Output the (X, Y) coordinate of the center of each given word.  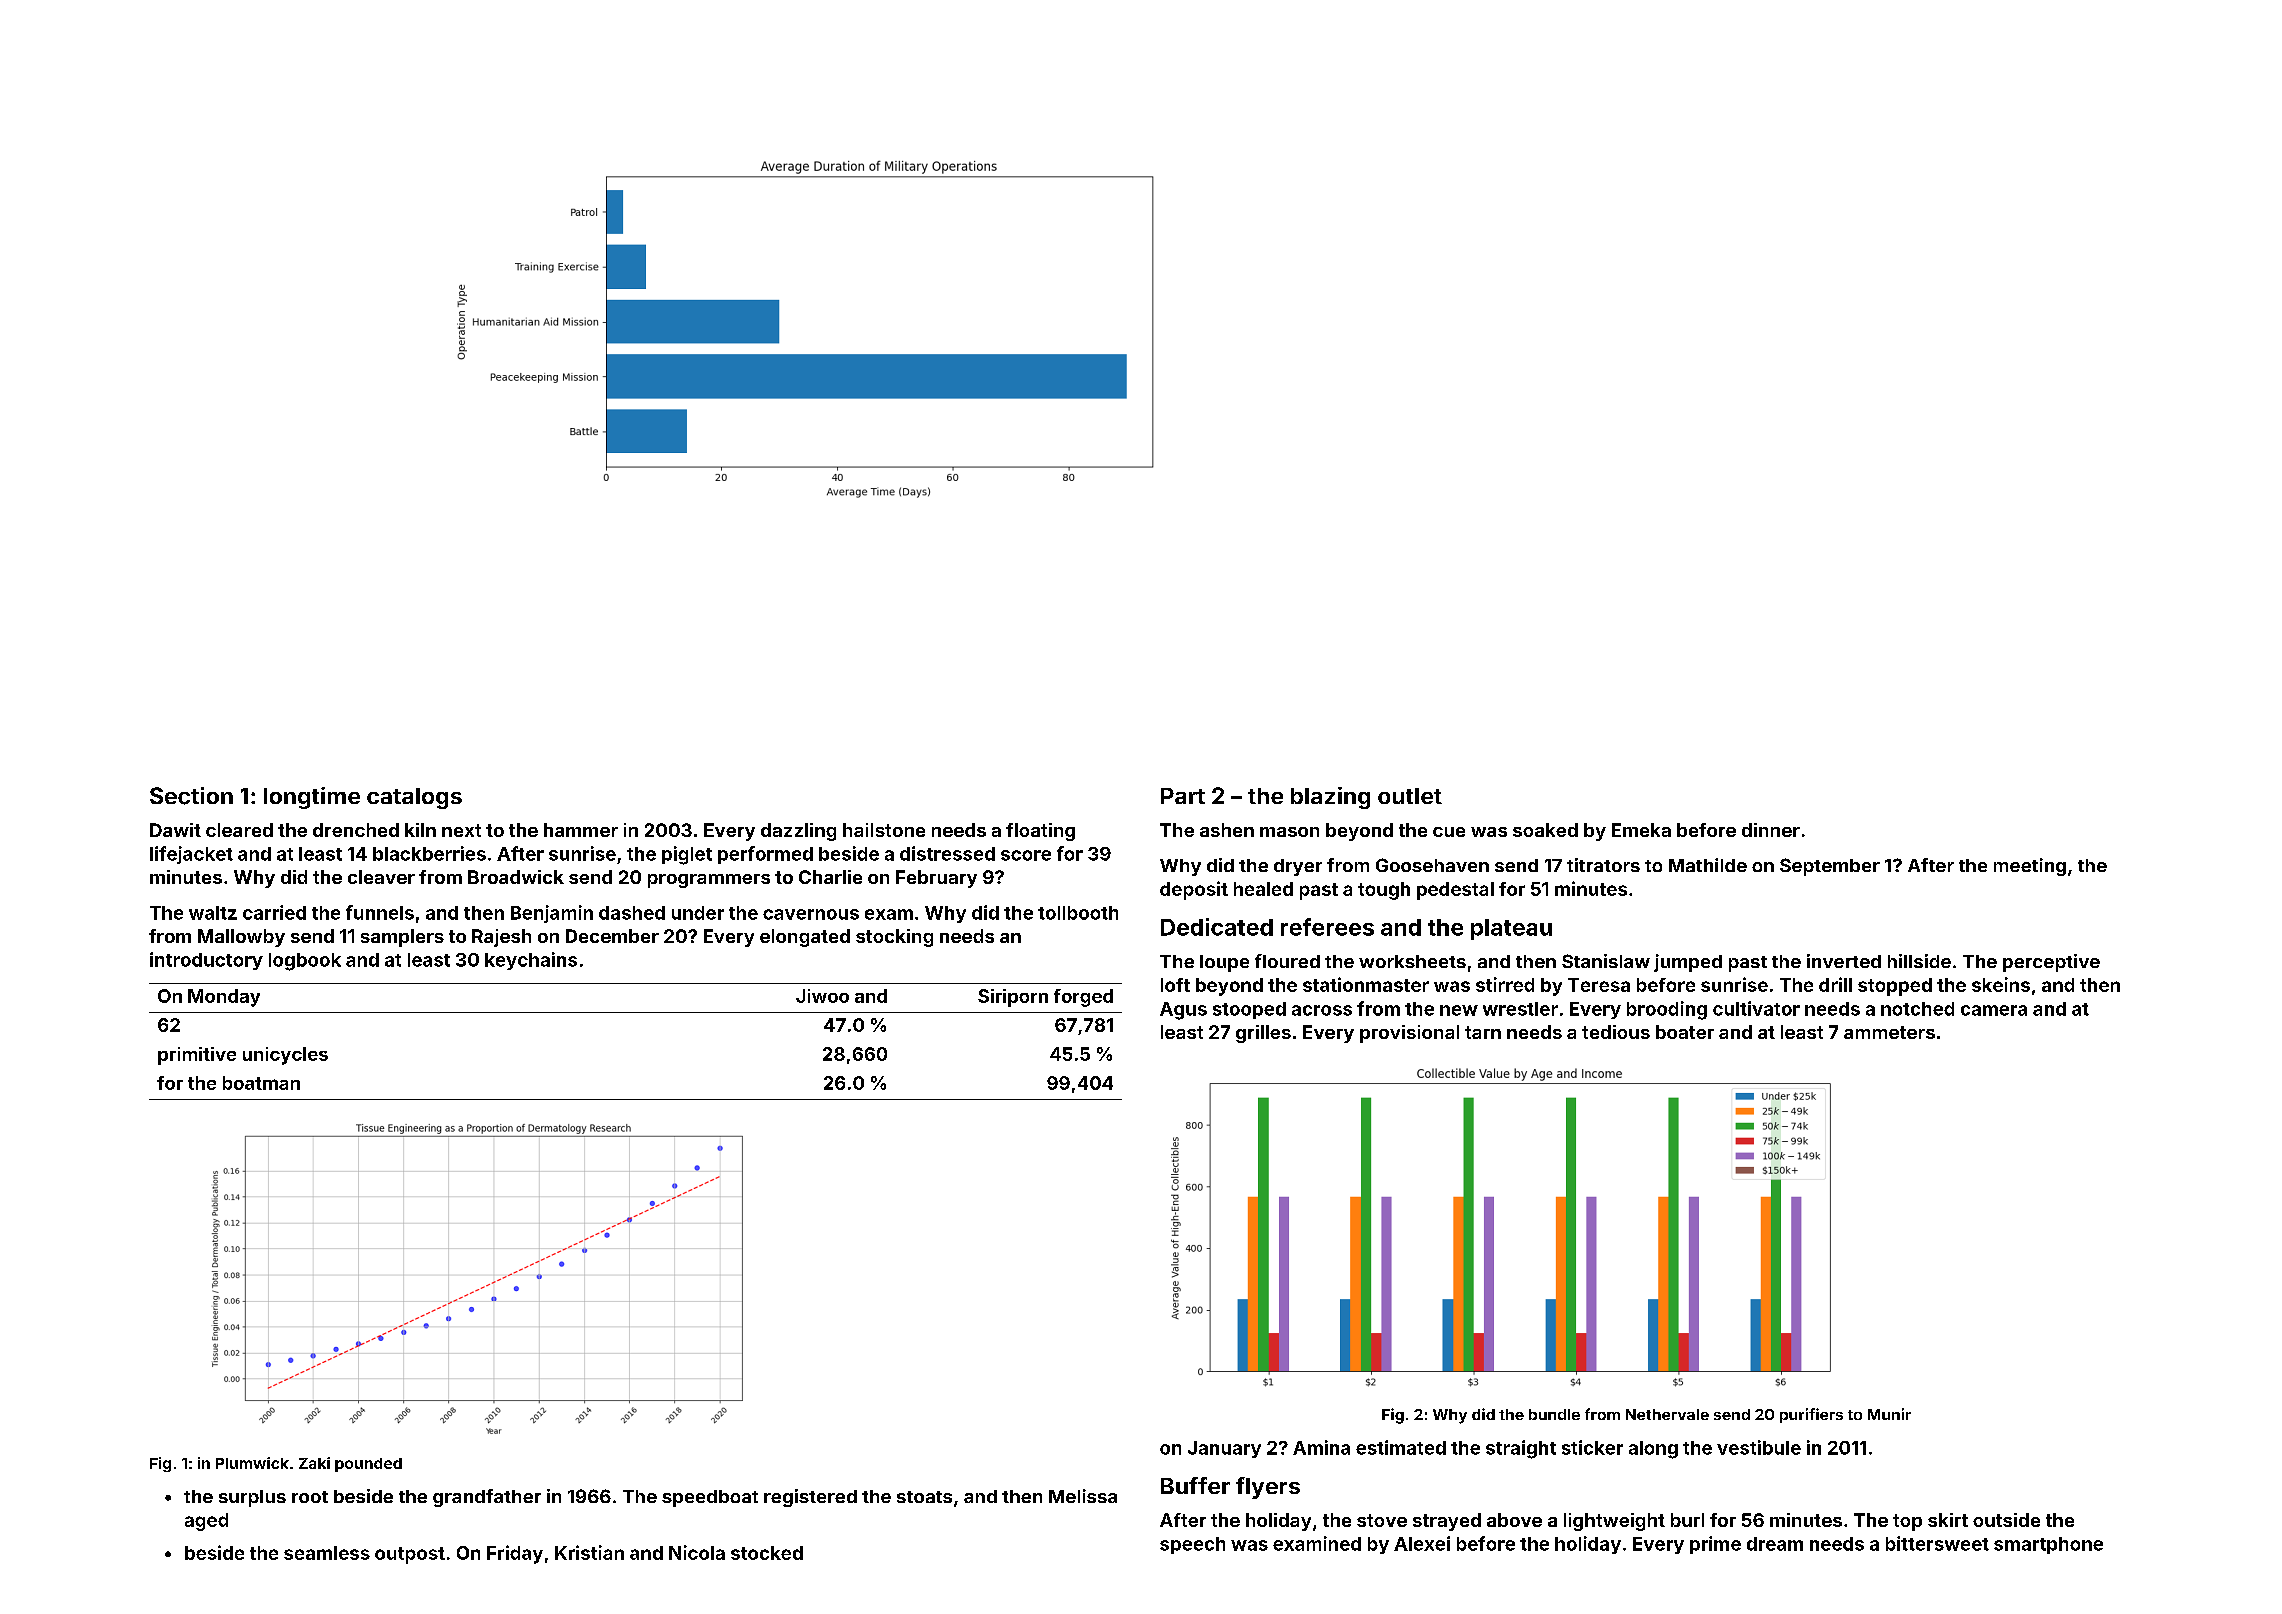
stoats (924, 1497)
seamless (327, 1553)
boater (1685, 1032)
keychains (531, 961)
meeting (2030, 867)
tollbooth (1078, 913)
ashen (1227, 830)
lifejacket (191, 855)
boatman (261, 1083)
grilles (1263, 1034)
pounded (368, 1465)
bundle (1554, 1414)
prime (1715, 1545)
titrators (1603, 865)
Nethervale (1667, 1414)
